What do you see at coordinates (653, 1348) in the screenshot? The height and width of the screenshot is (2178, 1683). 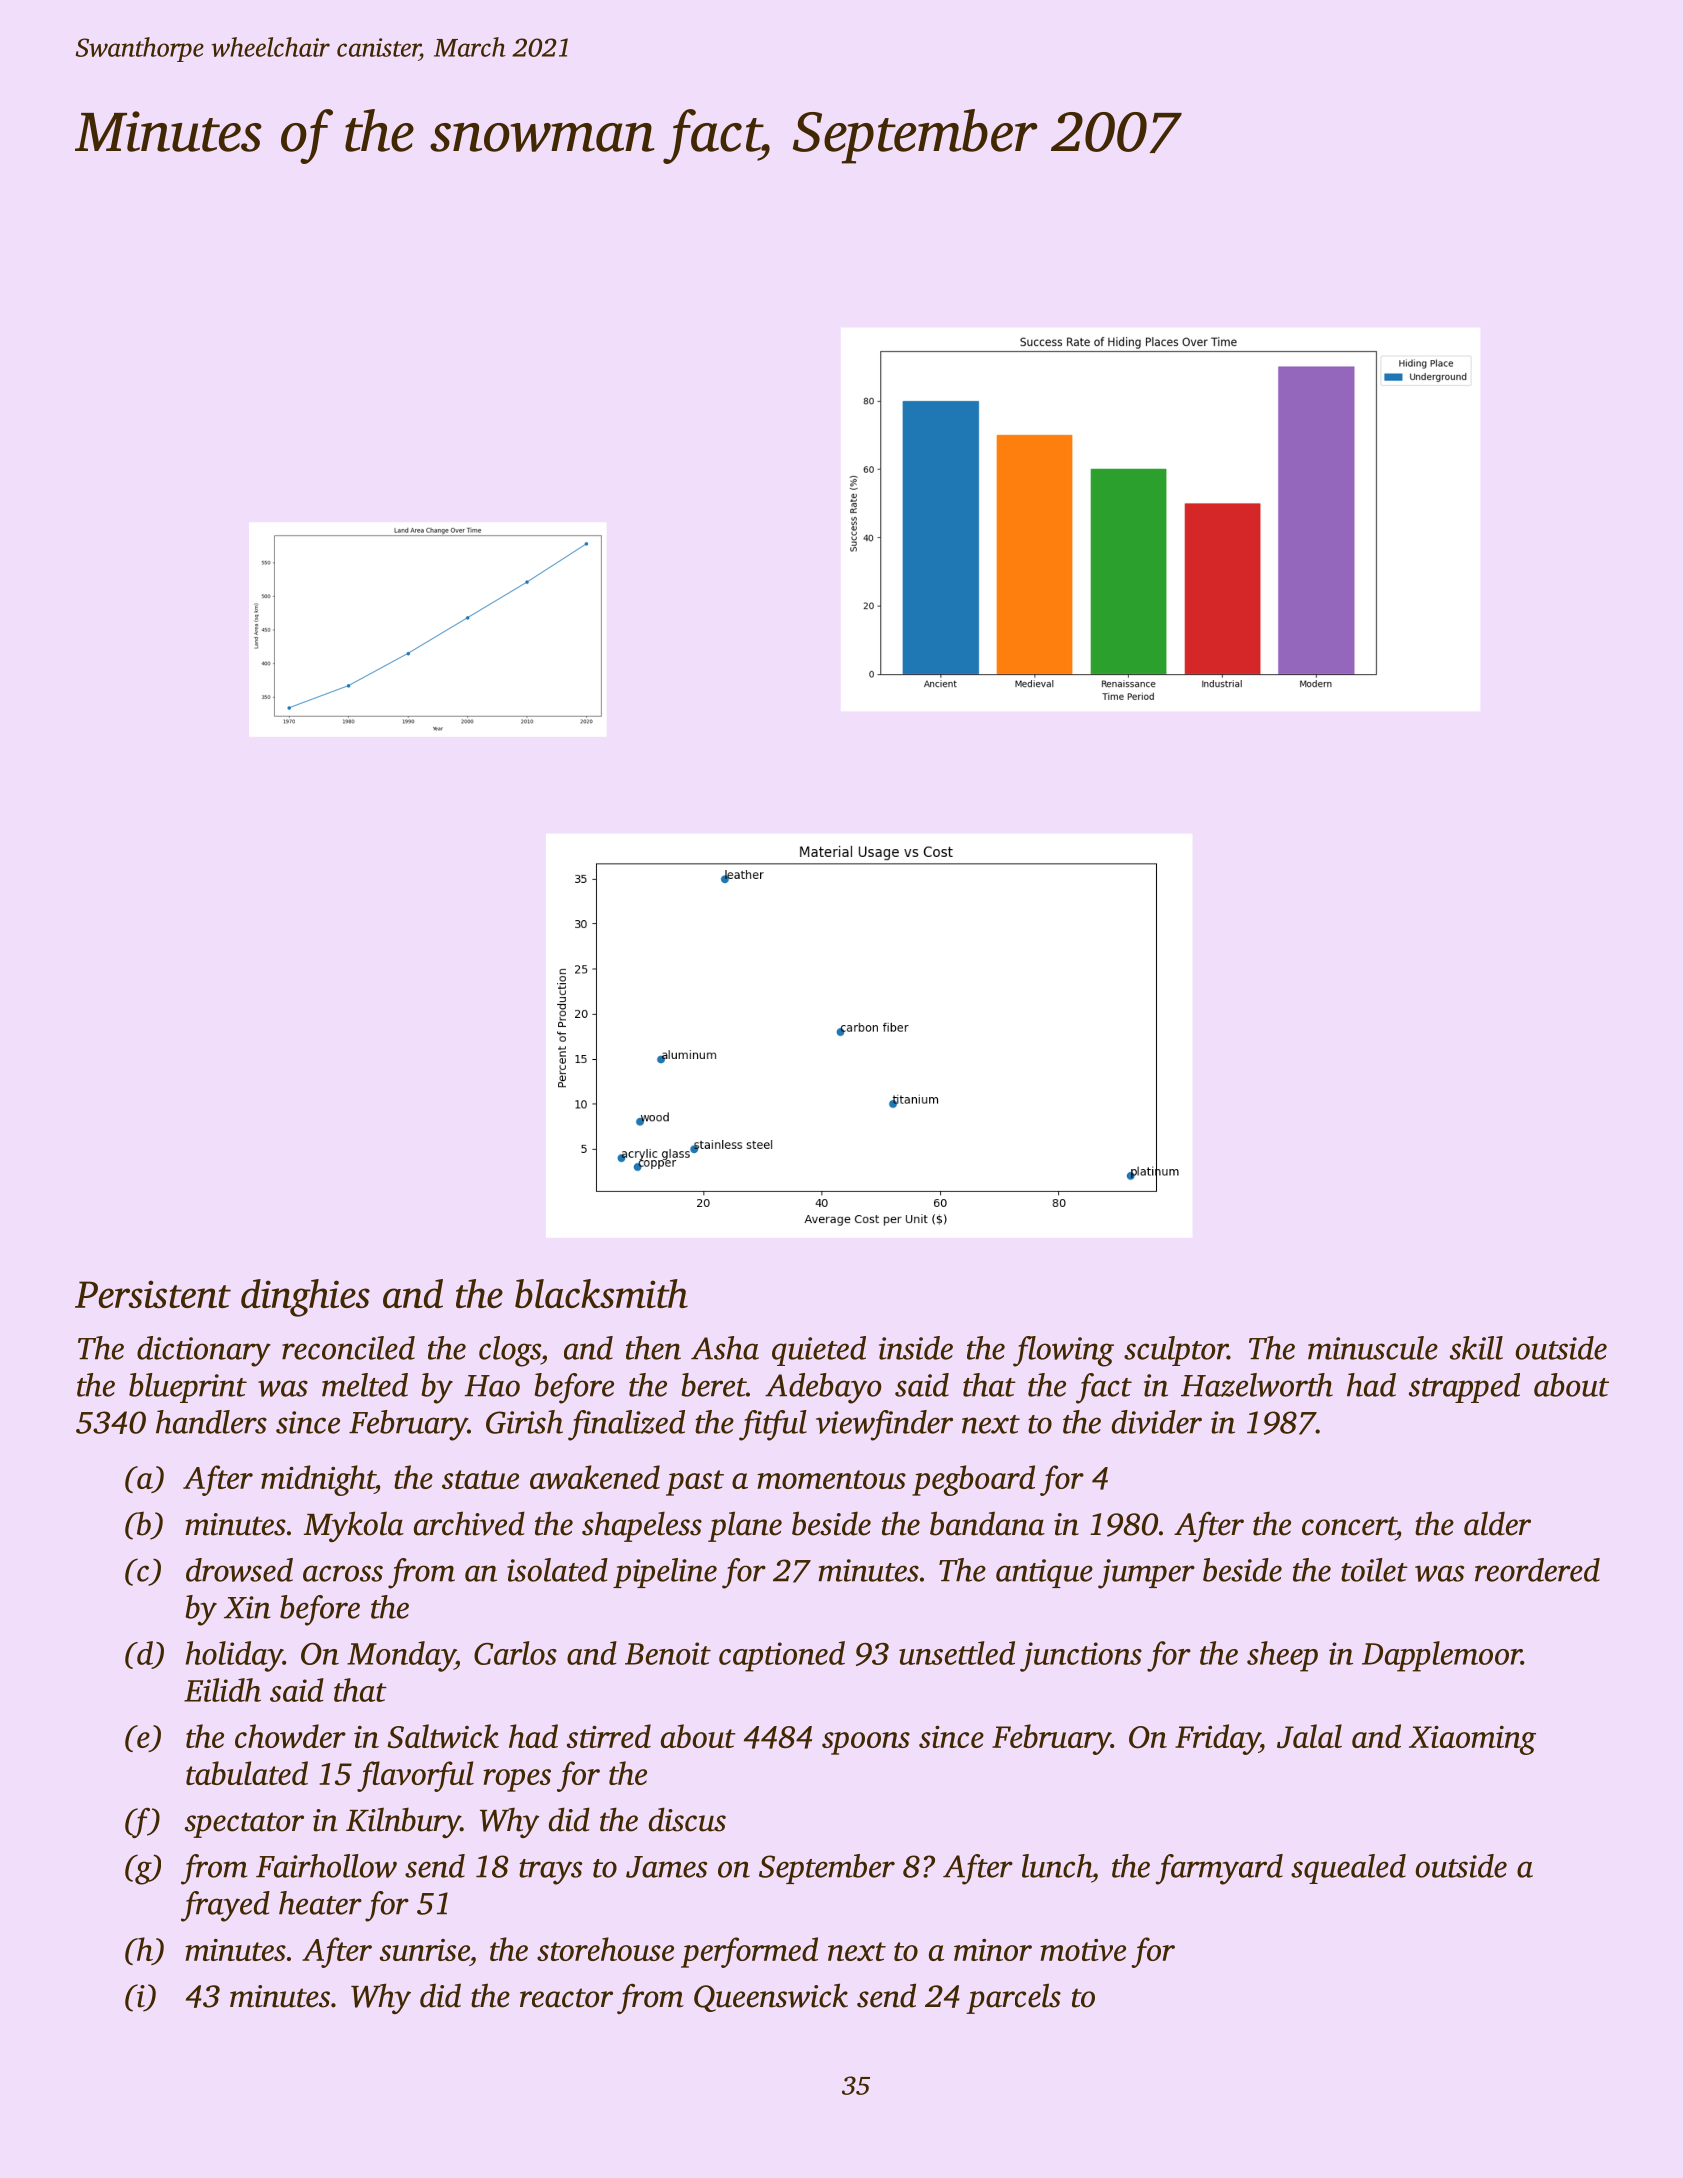 I see `then` at bounding box center [653, 1348].
